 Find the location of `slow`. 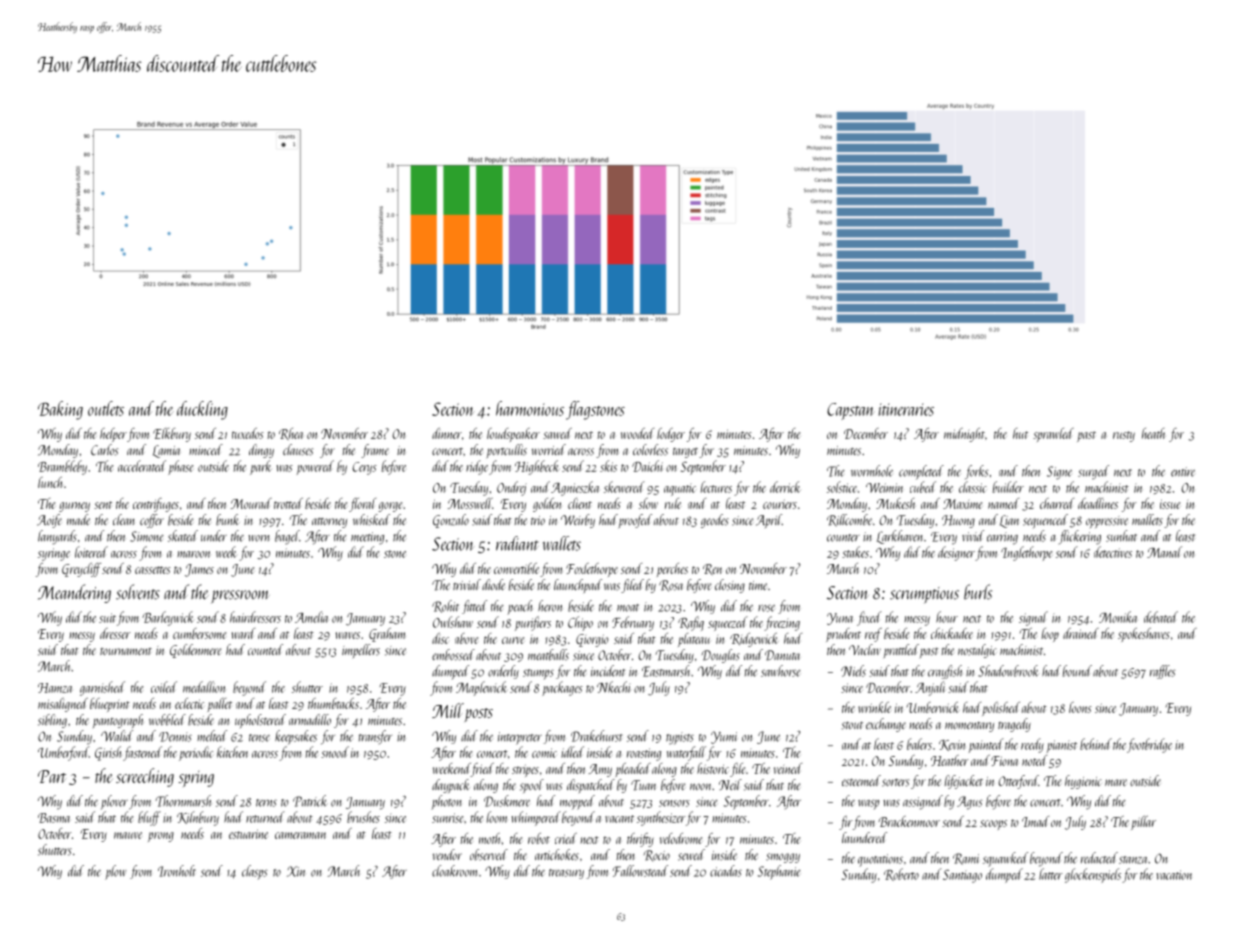

slow is located at coordinates (648, 503).
